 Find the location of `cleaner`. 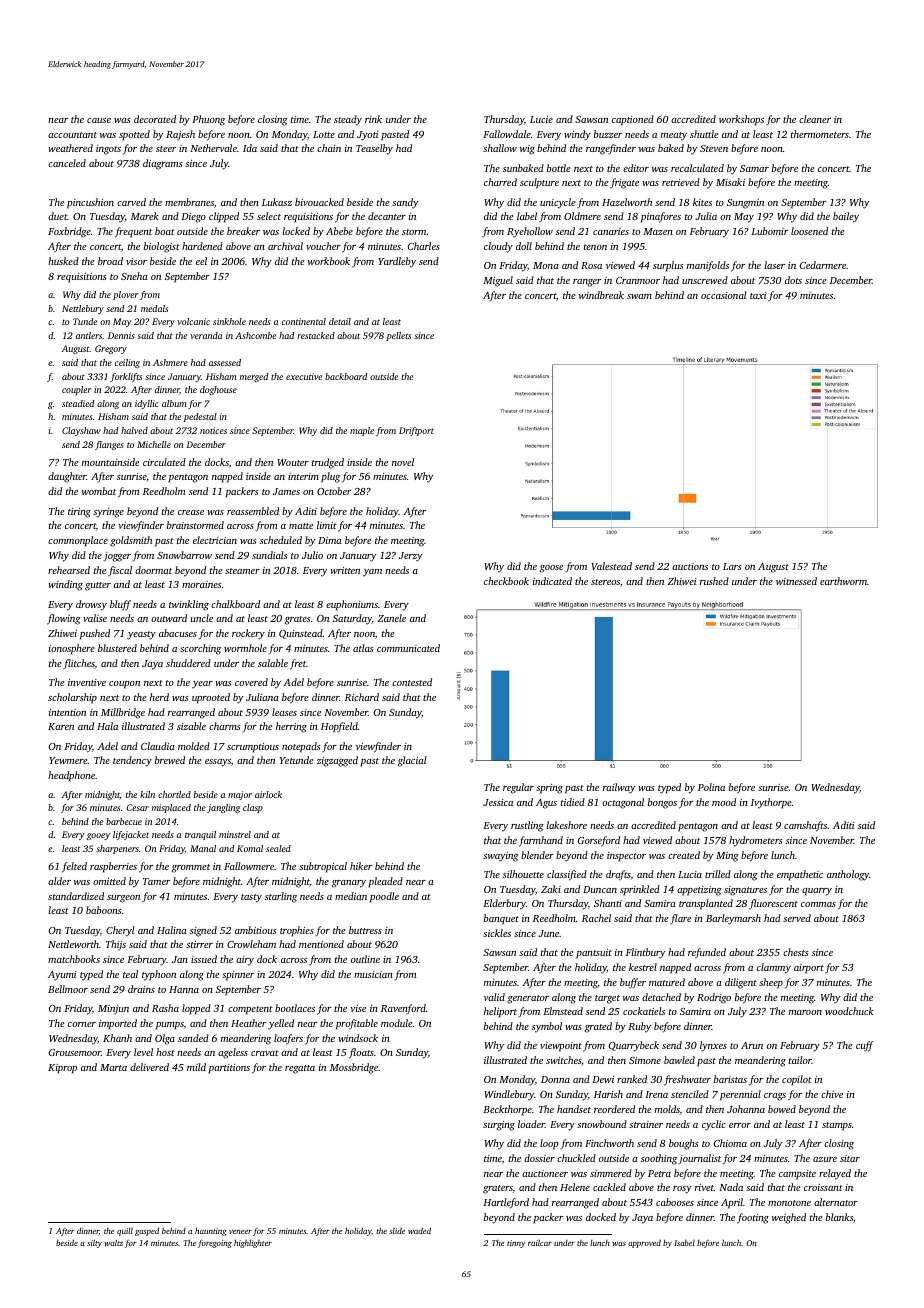

cleaner is located at coordinates (815, 119).
